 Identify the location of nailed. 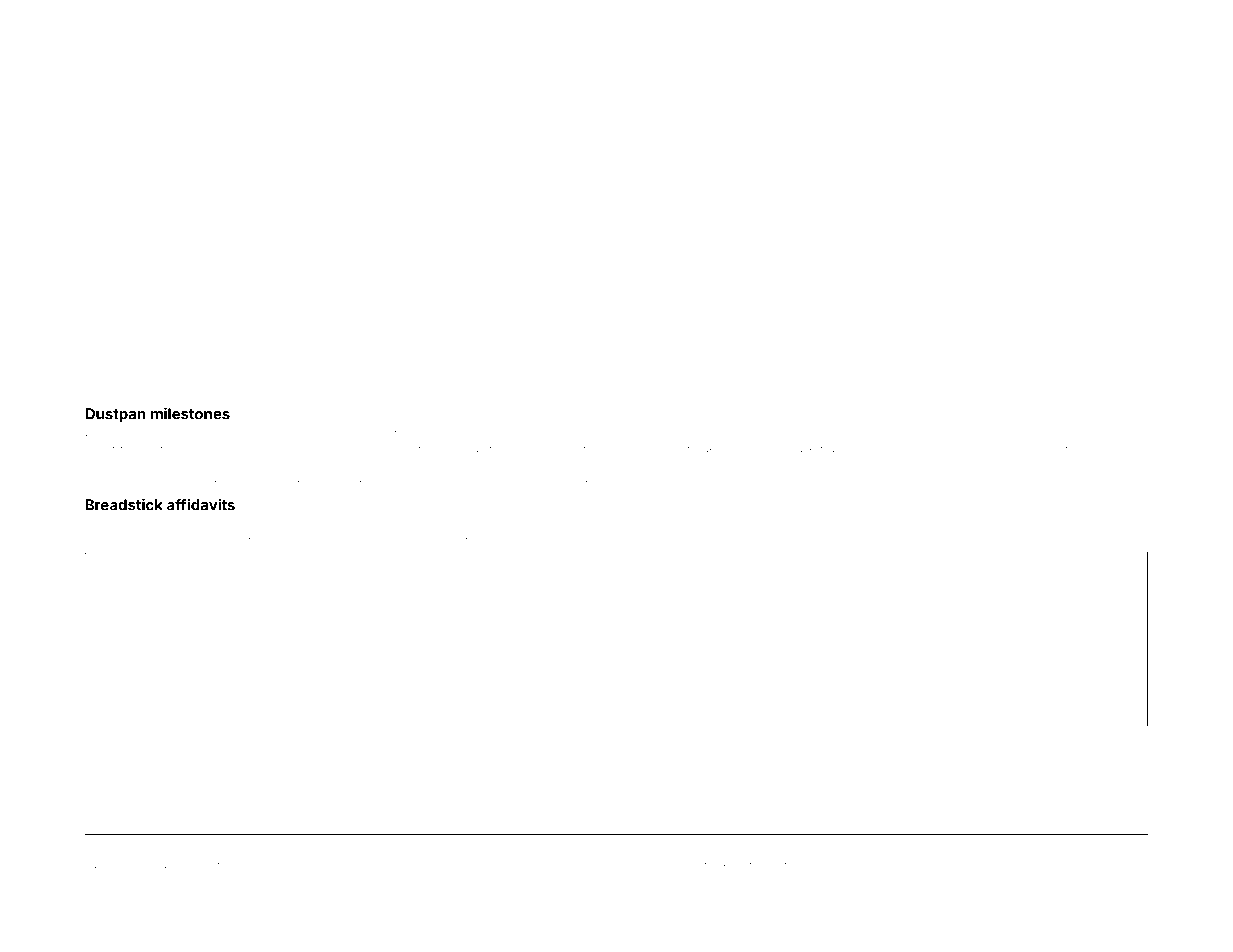
(771, 865).
